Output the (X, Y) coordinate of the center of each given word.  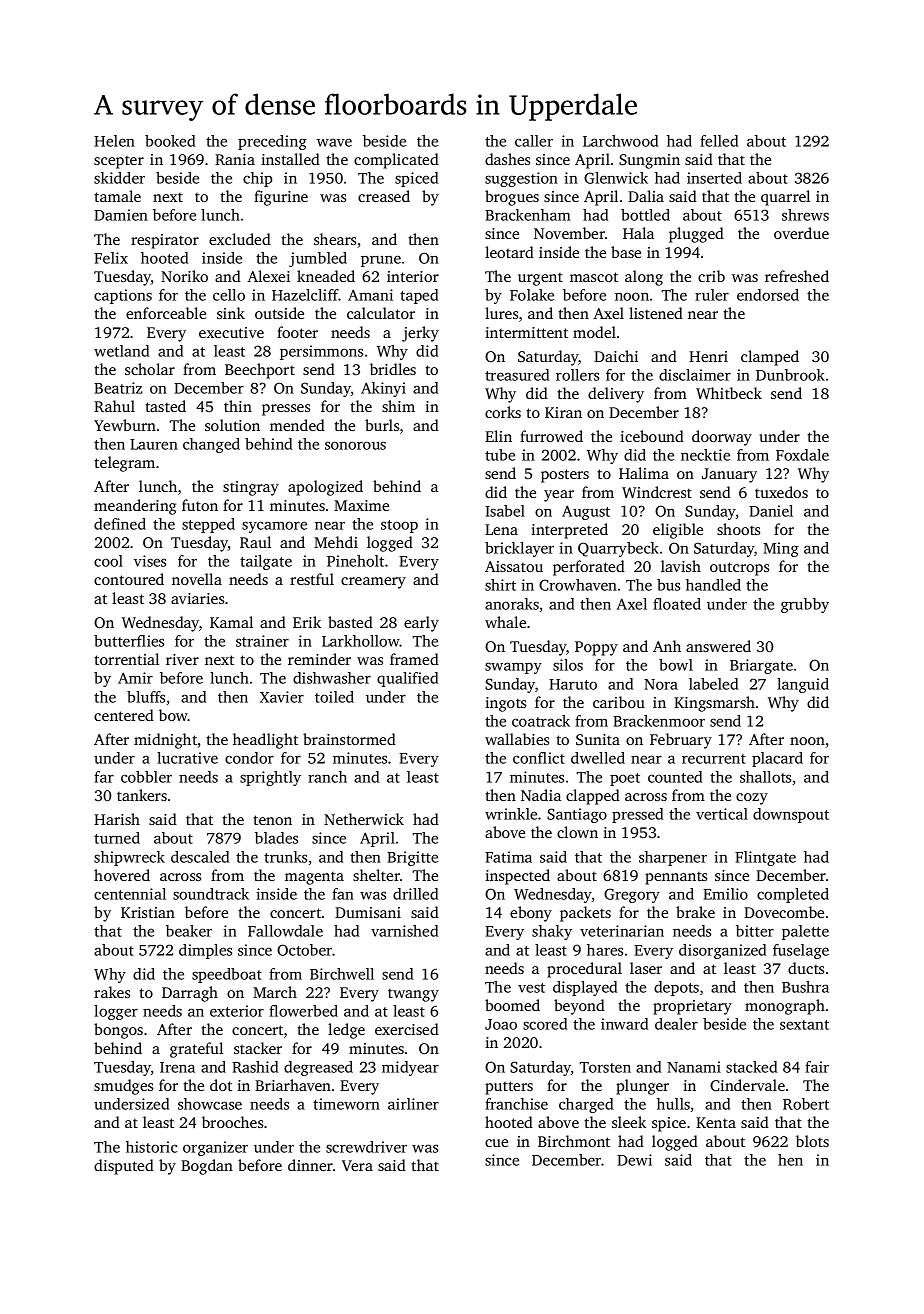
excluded (240, 239)
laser (646, 968)
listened (656, 313)
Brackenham (528, 215)
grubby (805, 605)
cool (108, 561)
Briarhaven (293, 1085)
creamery (373, 583)
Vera (357, 1165)
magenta (314, 878)
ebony (531, 914)
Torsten (605, 1067)
